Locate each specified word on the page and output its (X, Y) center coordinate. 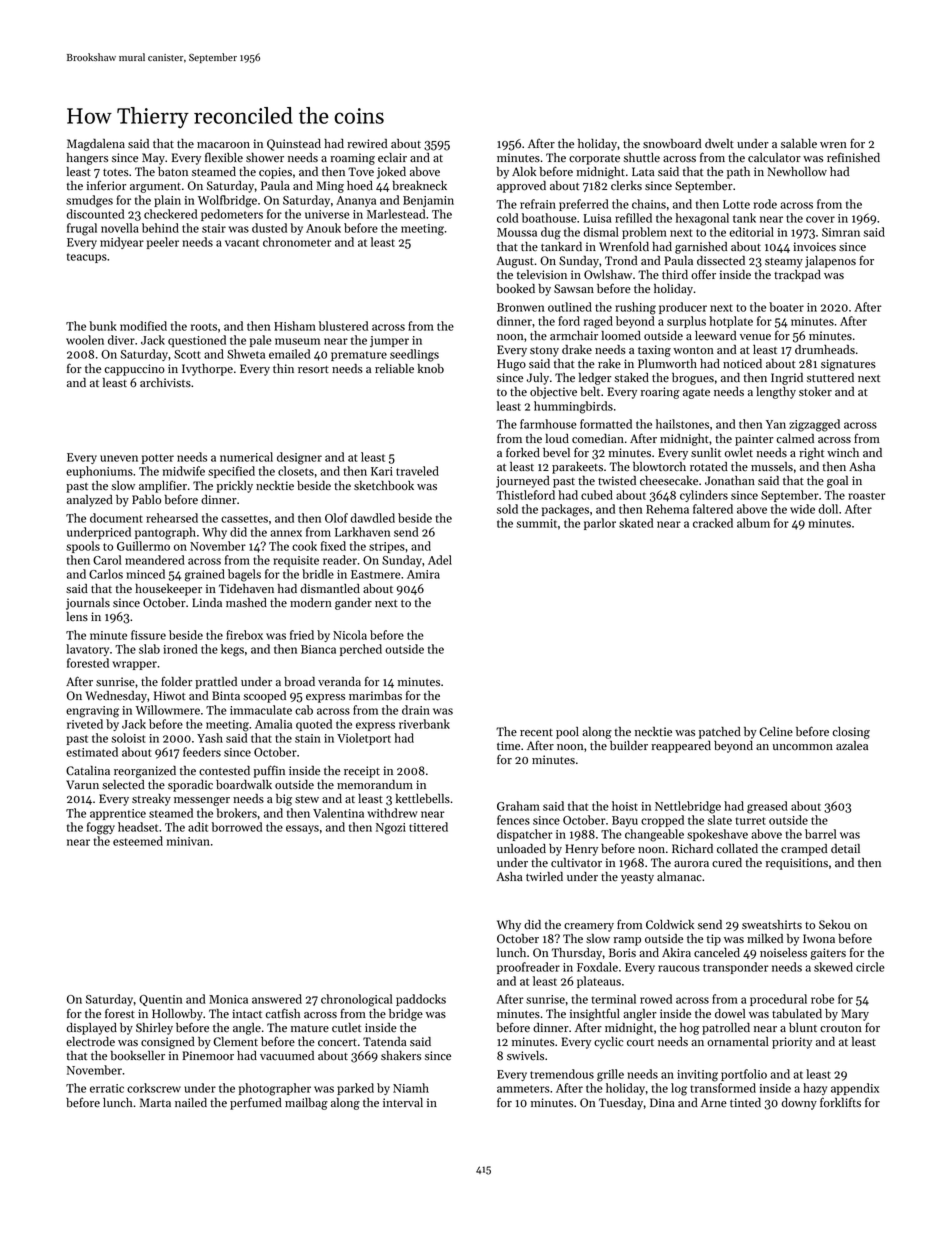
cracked (713, 523)
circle (870, 967)
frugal (82, 229)
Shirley (154, 1029)
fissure (148, 635)
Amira (423, 574)
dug (551, 233)
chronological (356, 1000)
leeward (715, 336)
